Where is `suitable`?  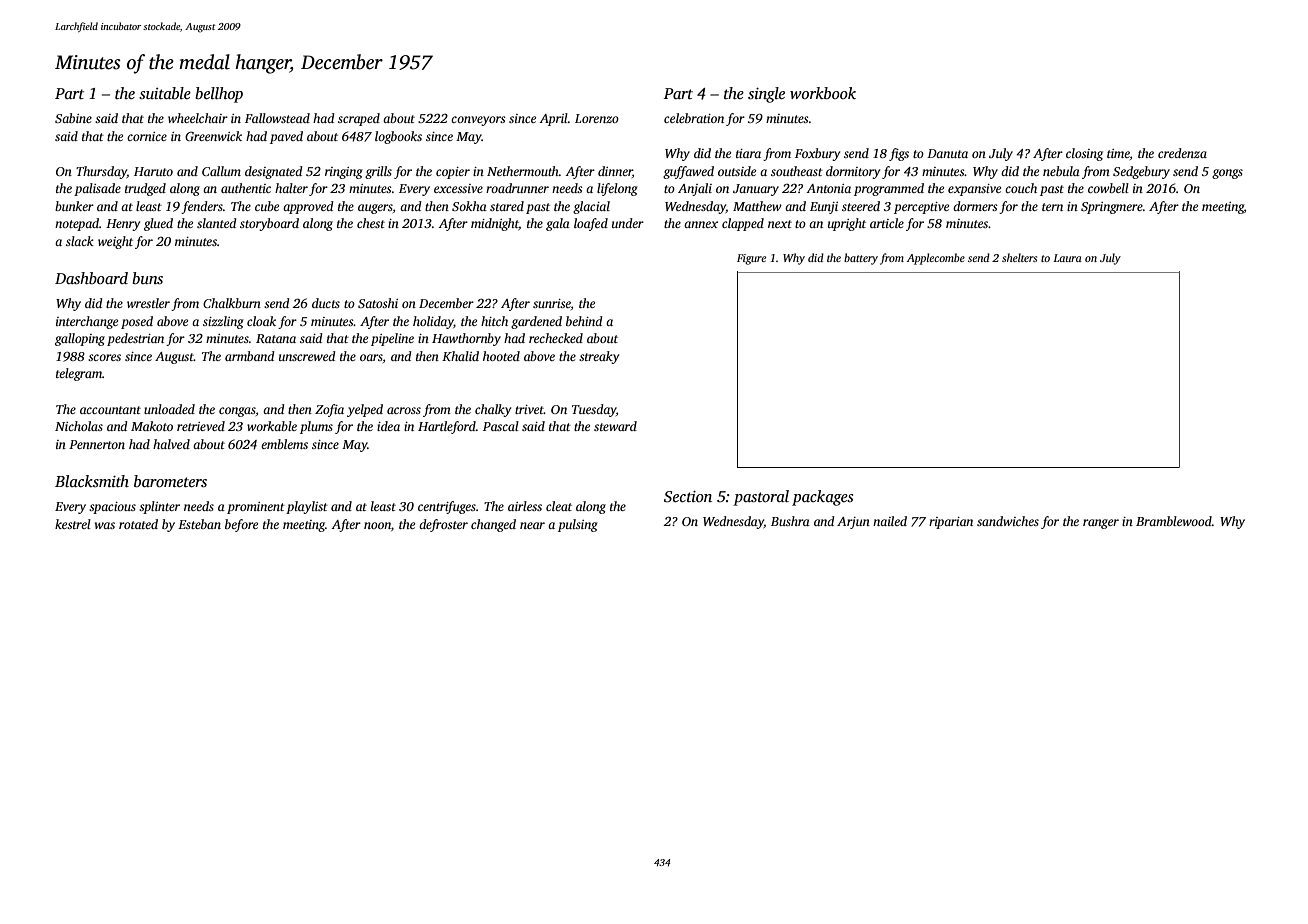
suitable is located at coordinates (165, 93).
